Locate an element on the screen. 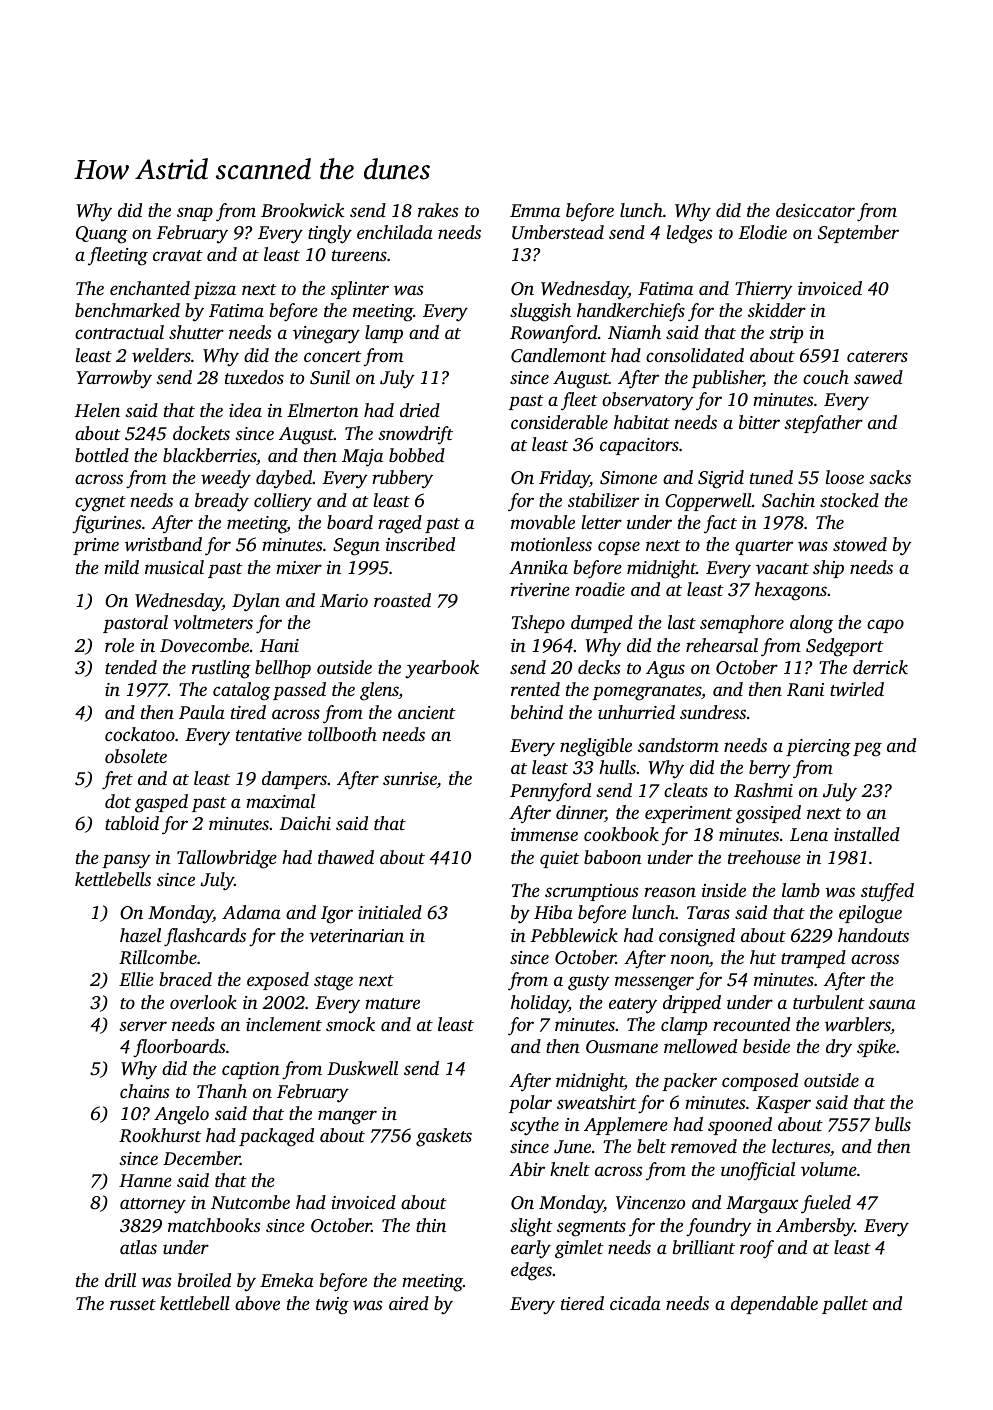 The image size is (993, 1410). benchmarked is located at coordinates (127, 310).
